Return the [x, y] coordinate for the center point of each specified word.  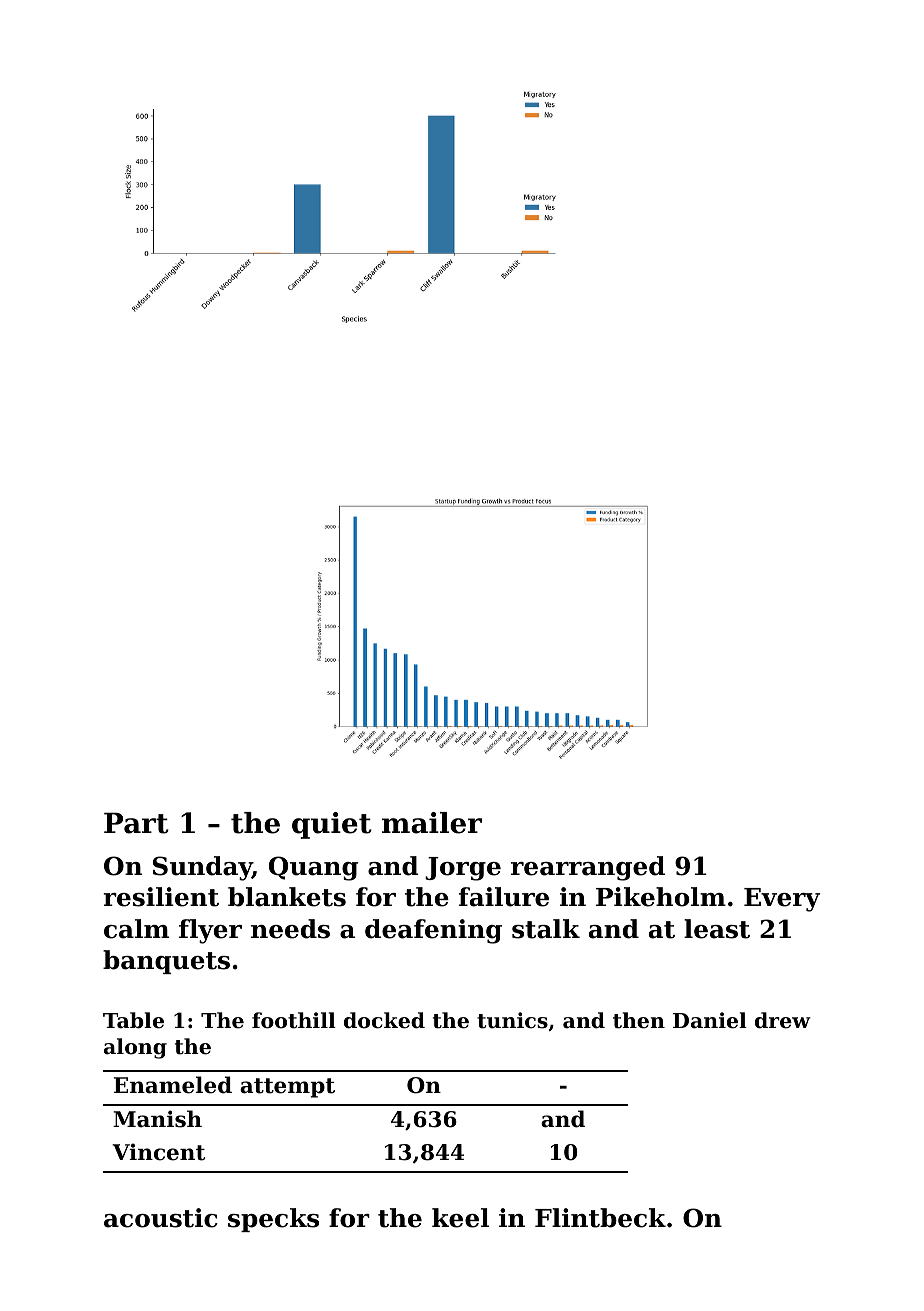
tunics [512, 1020]
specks [273, 1220]
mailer [432, 823]
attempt [287, 1088]
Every [782, 900]
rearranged [588, 868]
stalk [546, 929]
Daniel [710, 1020]
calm [136, 929]
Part [136, 823]
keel [460, 1218]
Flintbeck [600, 1218]
